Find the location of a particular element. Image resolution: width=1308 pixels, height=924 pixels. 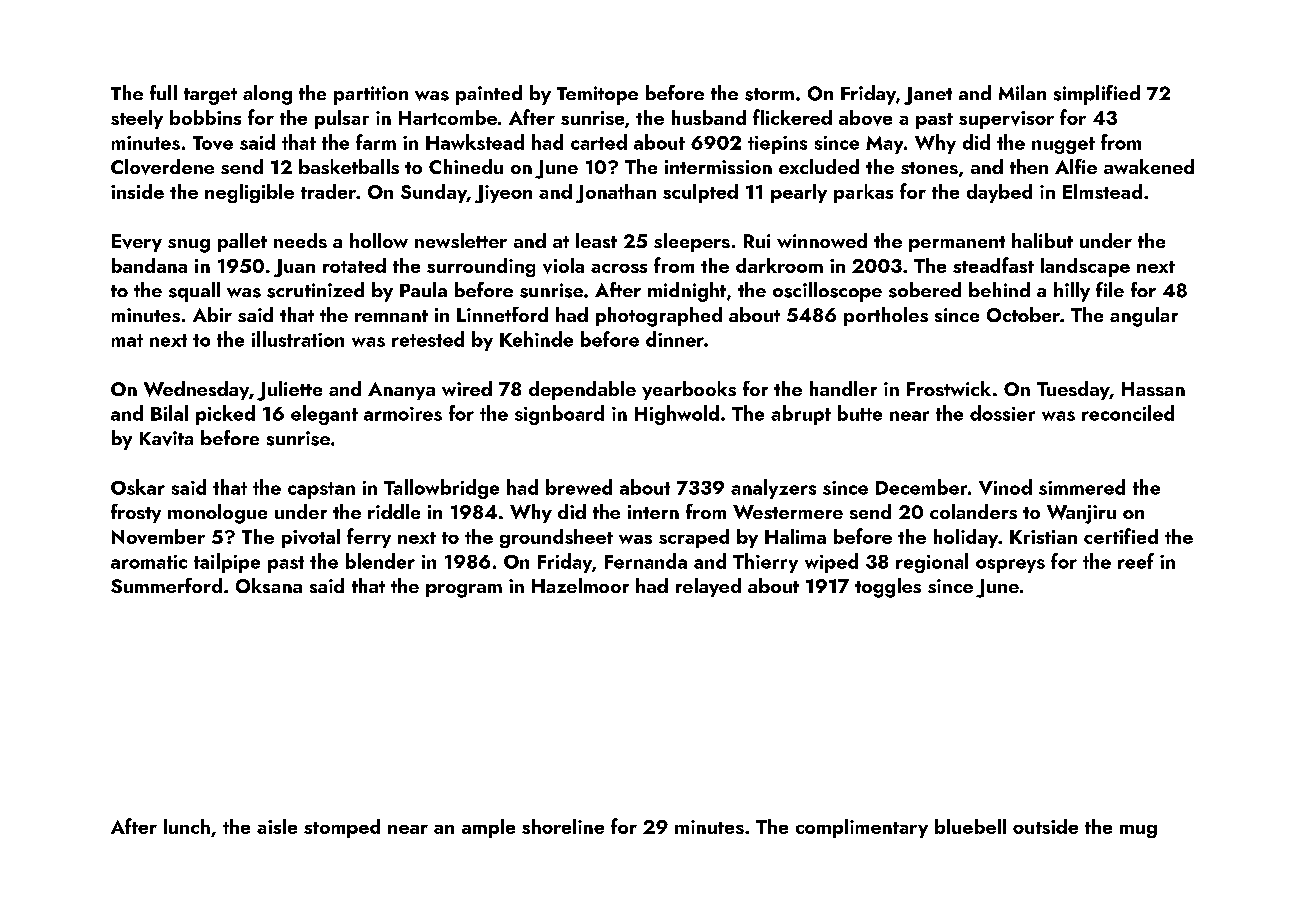

painted is located at coordinates (489, 95).
